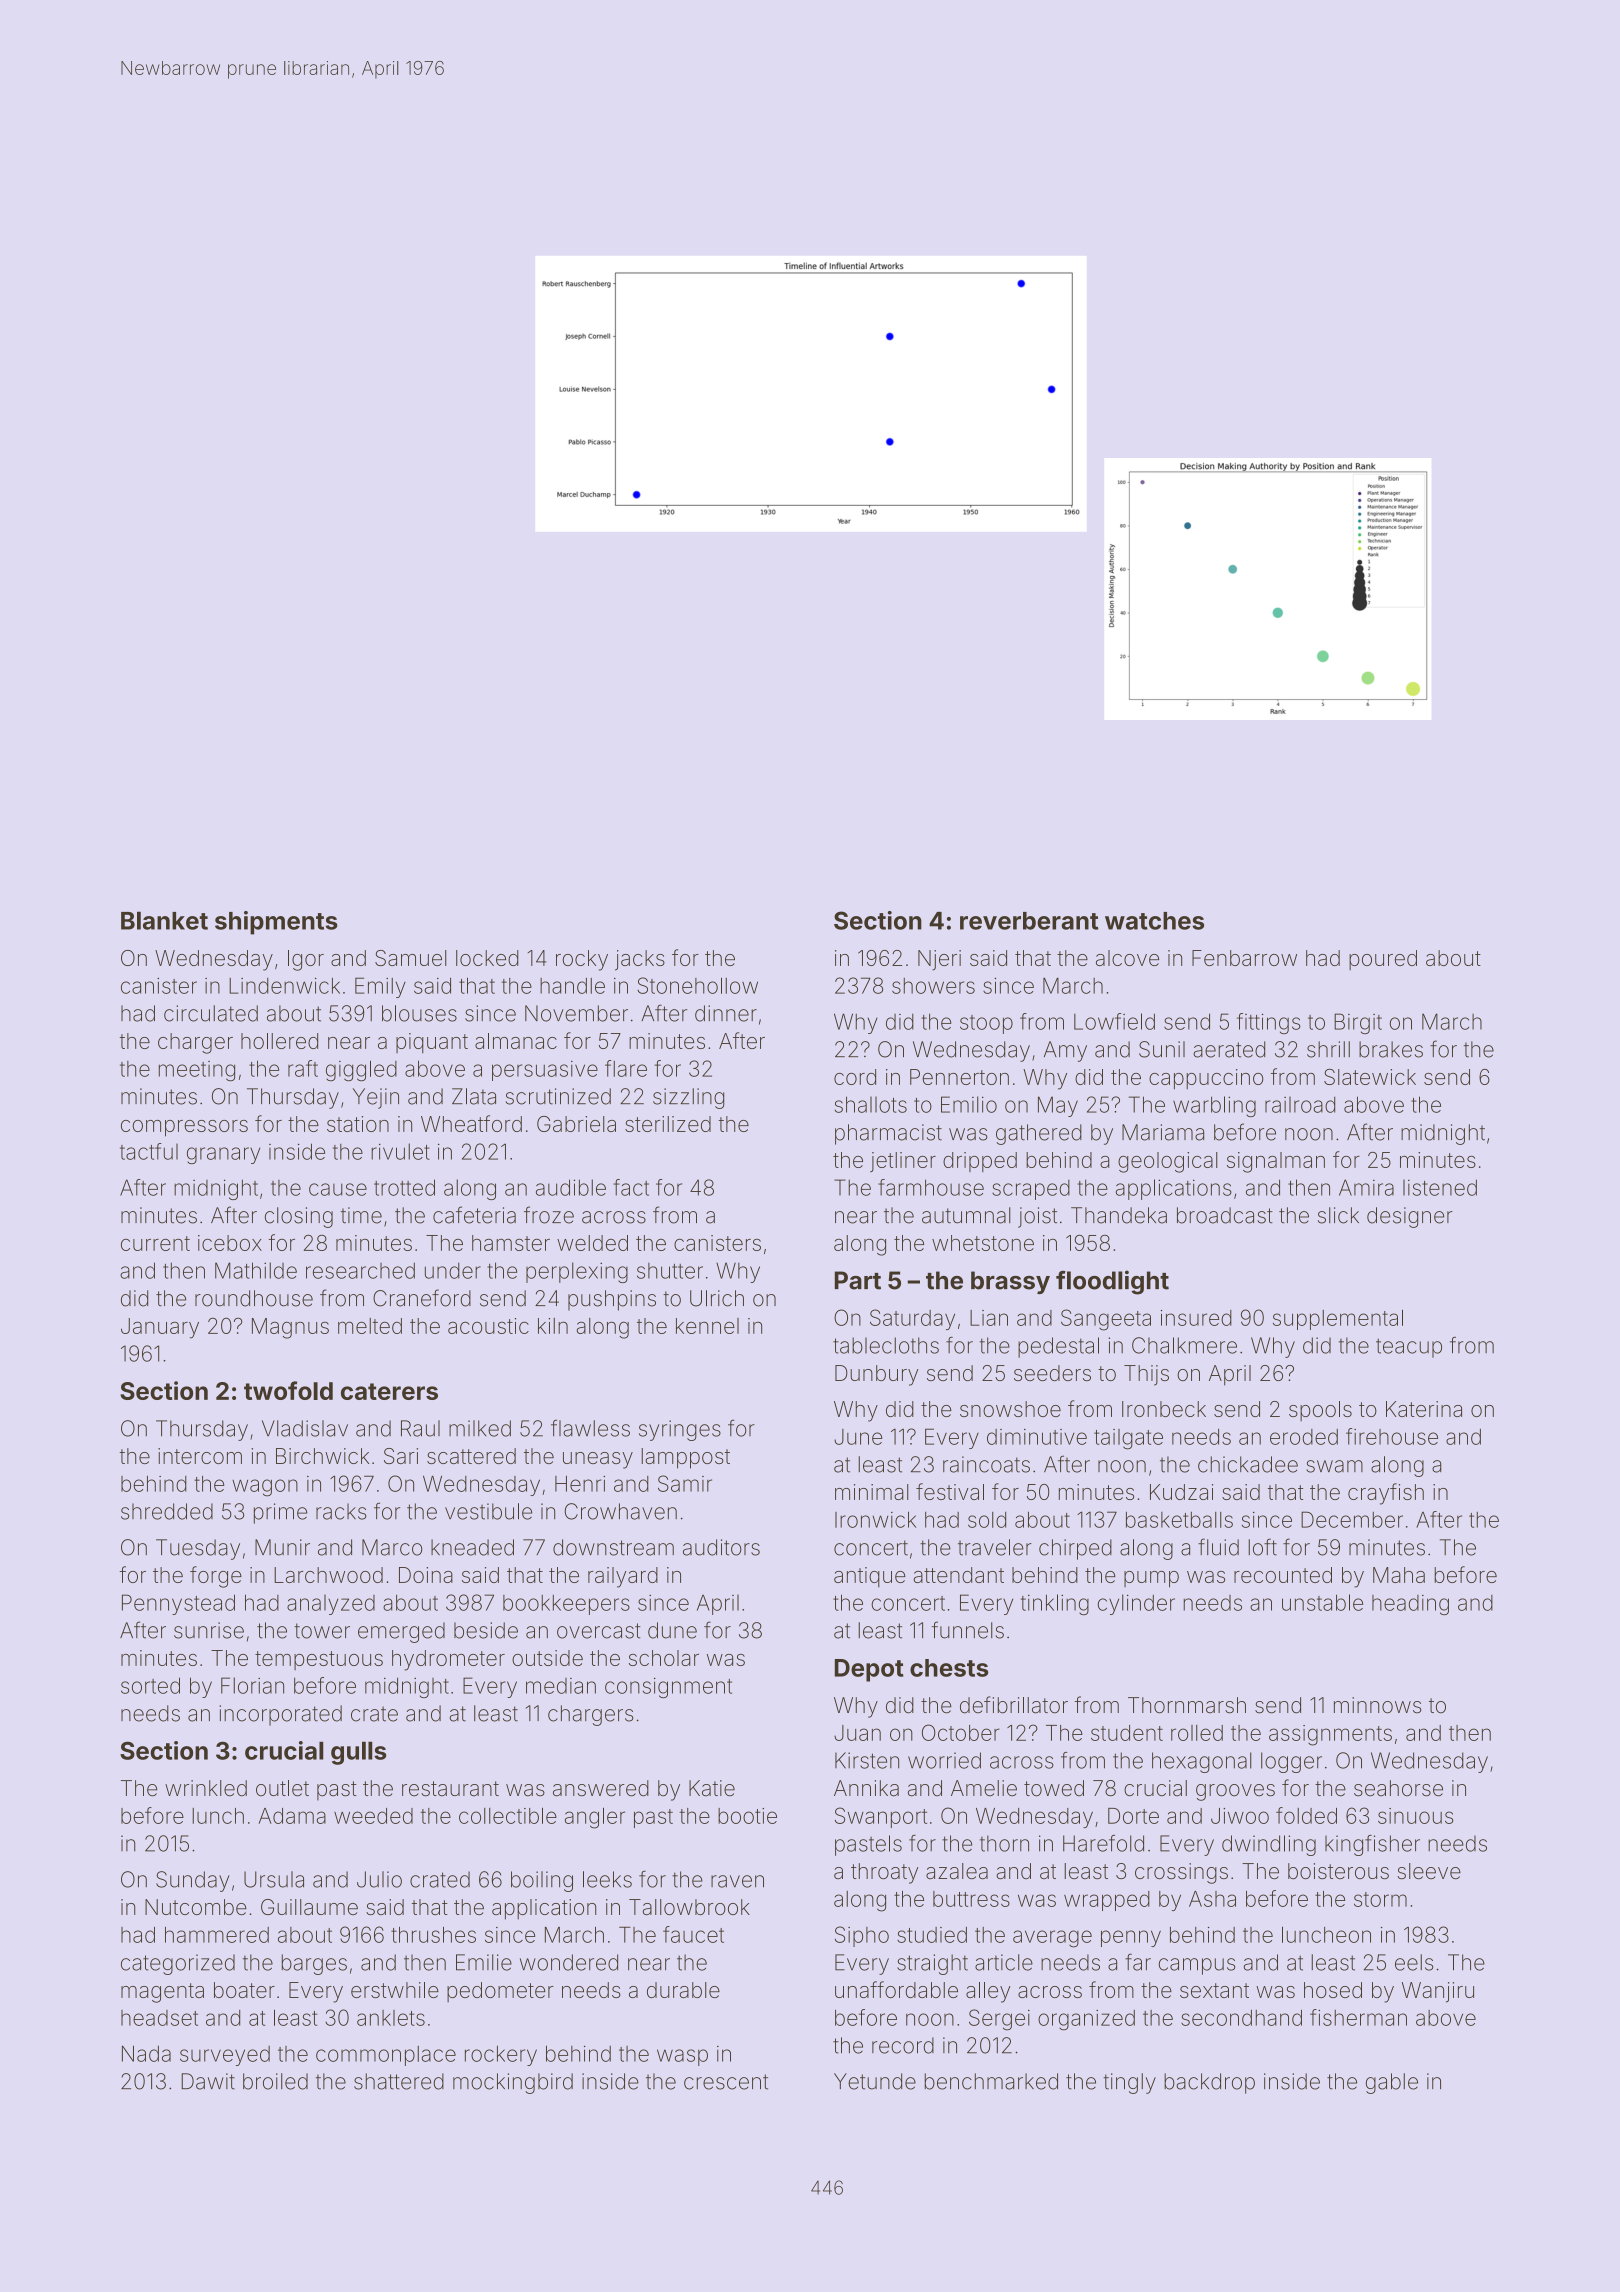  Describe the element at coordinates (1383, 960) in the screenshot. I see `poured` at that location.
